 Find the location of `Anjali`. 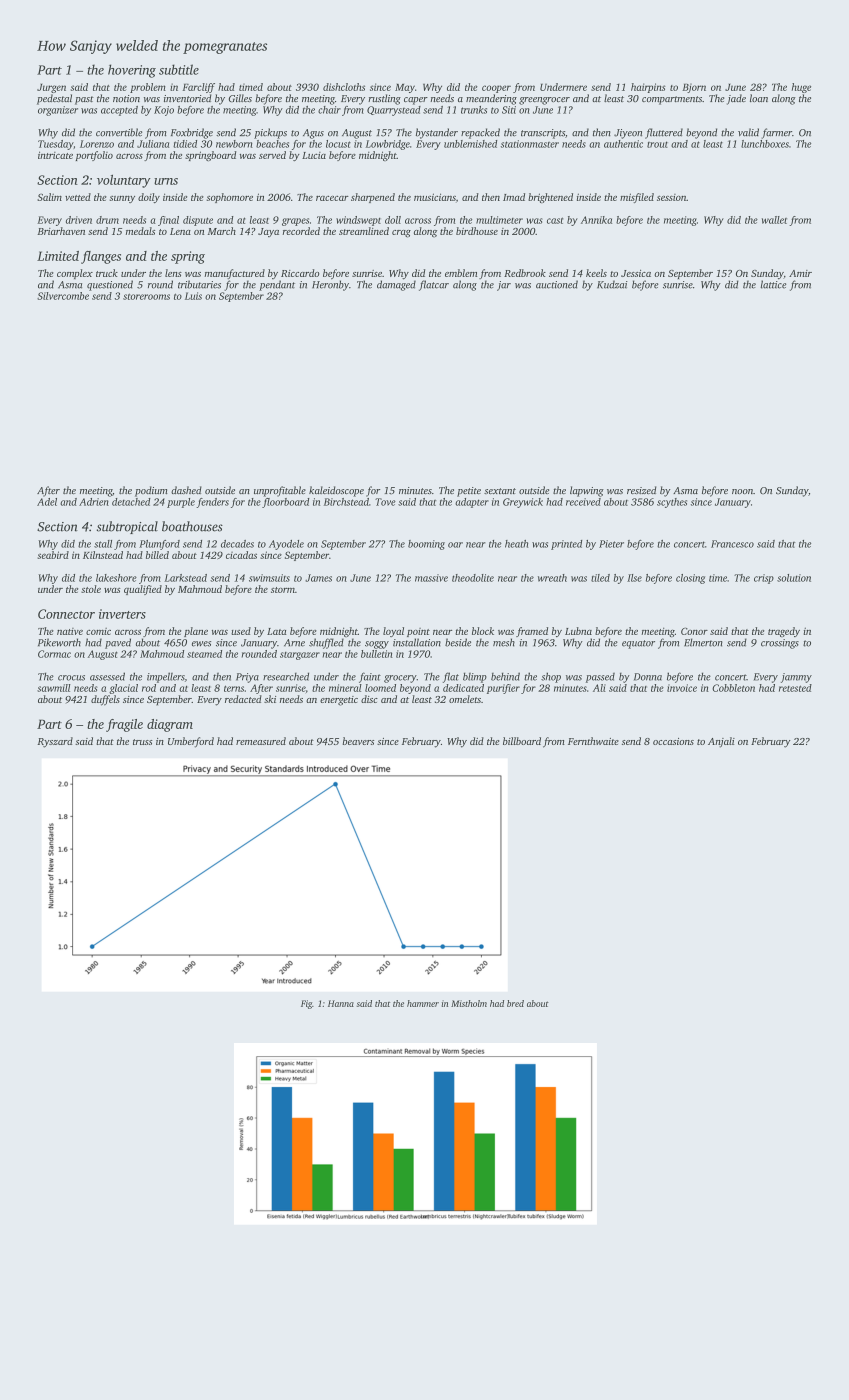

Anjali is located at coordinates (721, 742).
